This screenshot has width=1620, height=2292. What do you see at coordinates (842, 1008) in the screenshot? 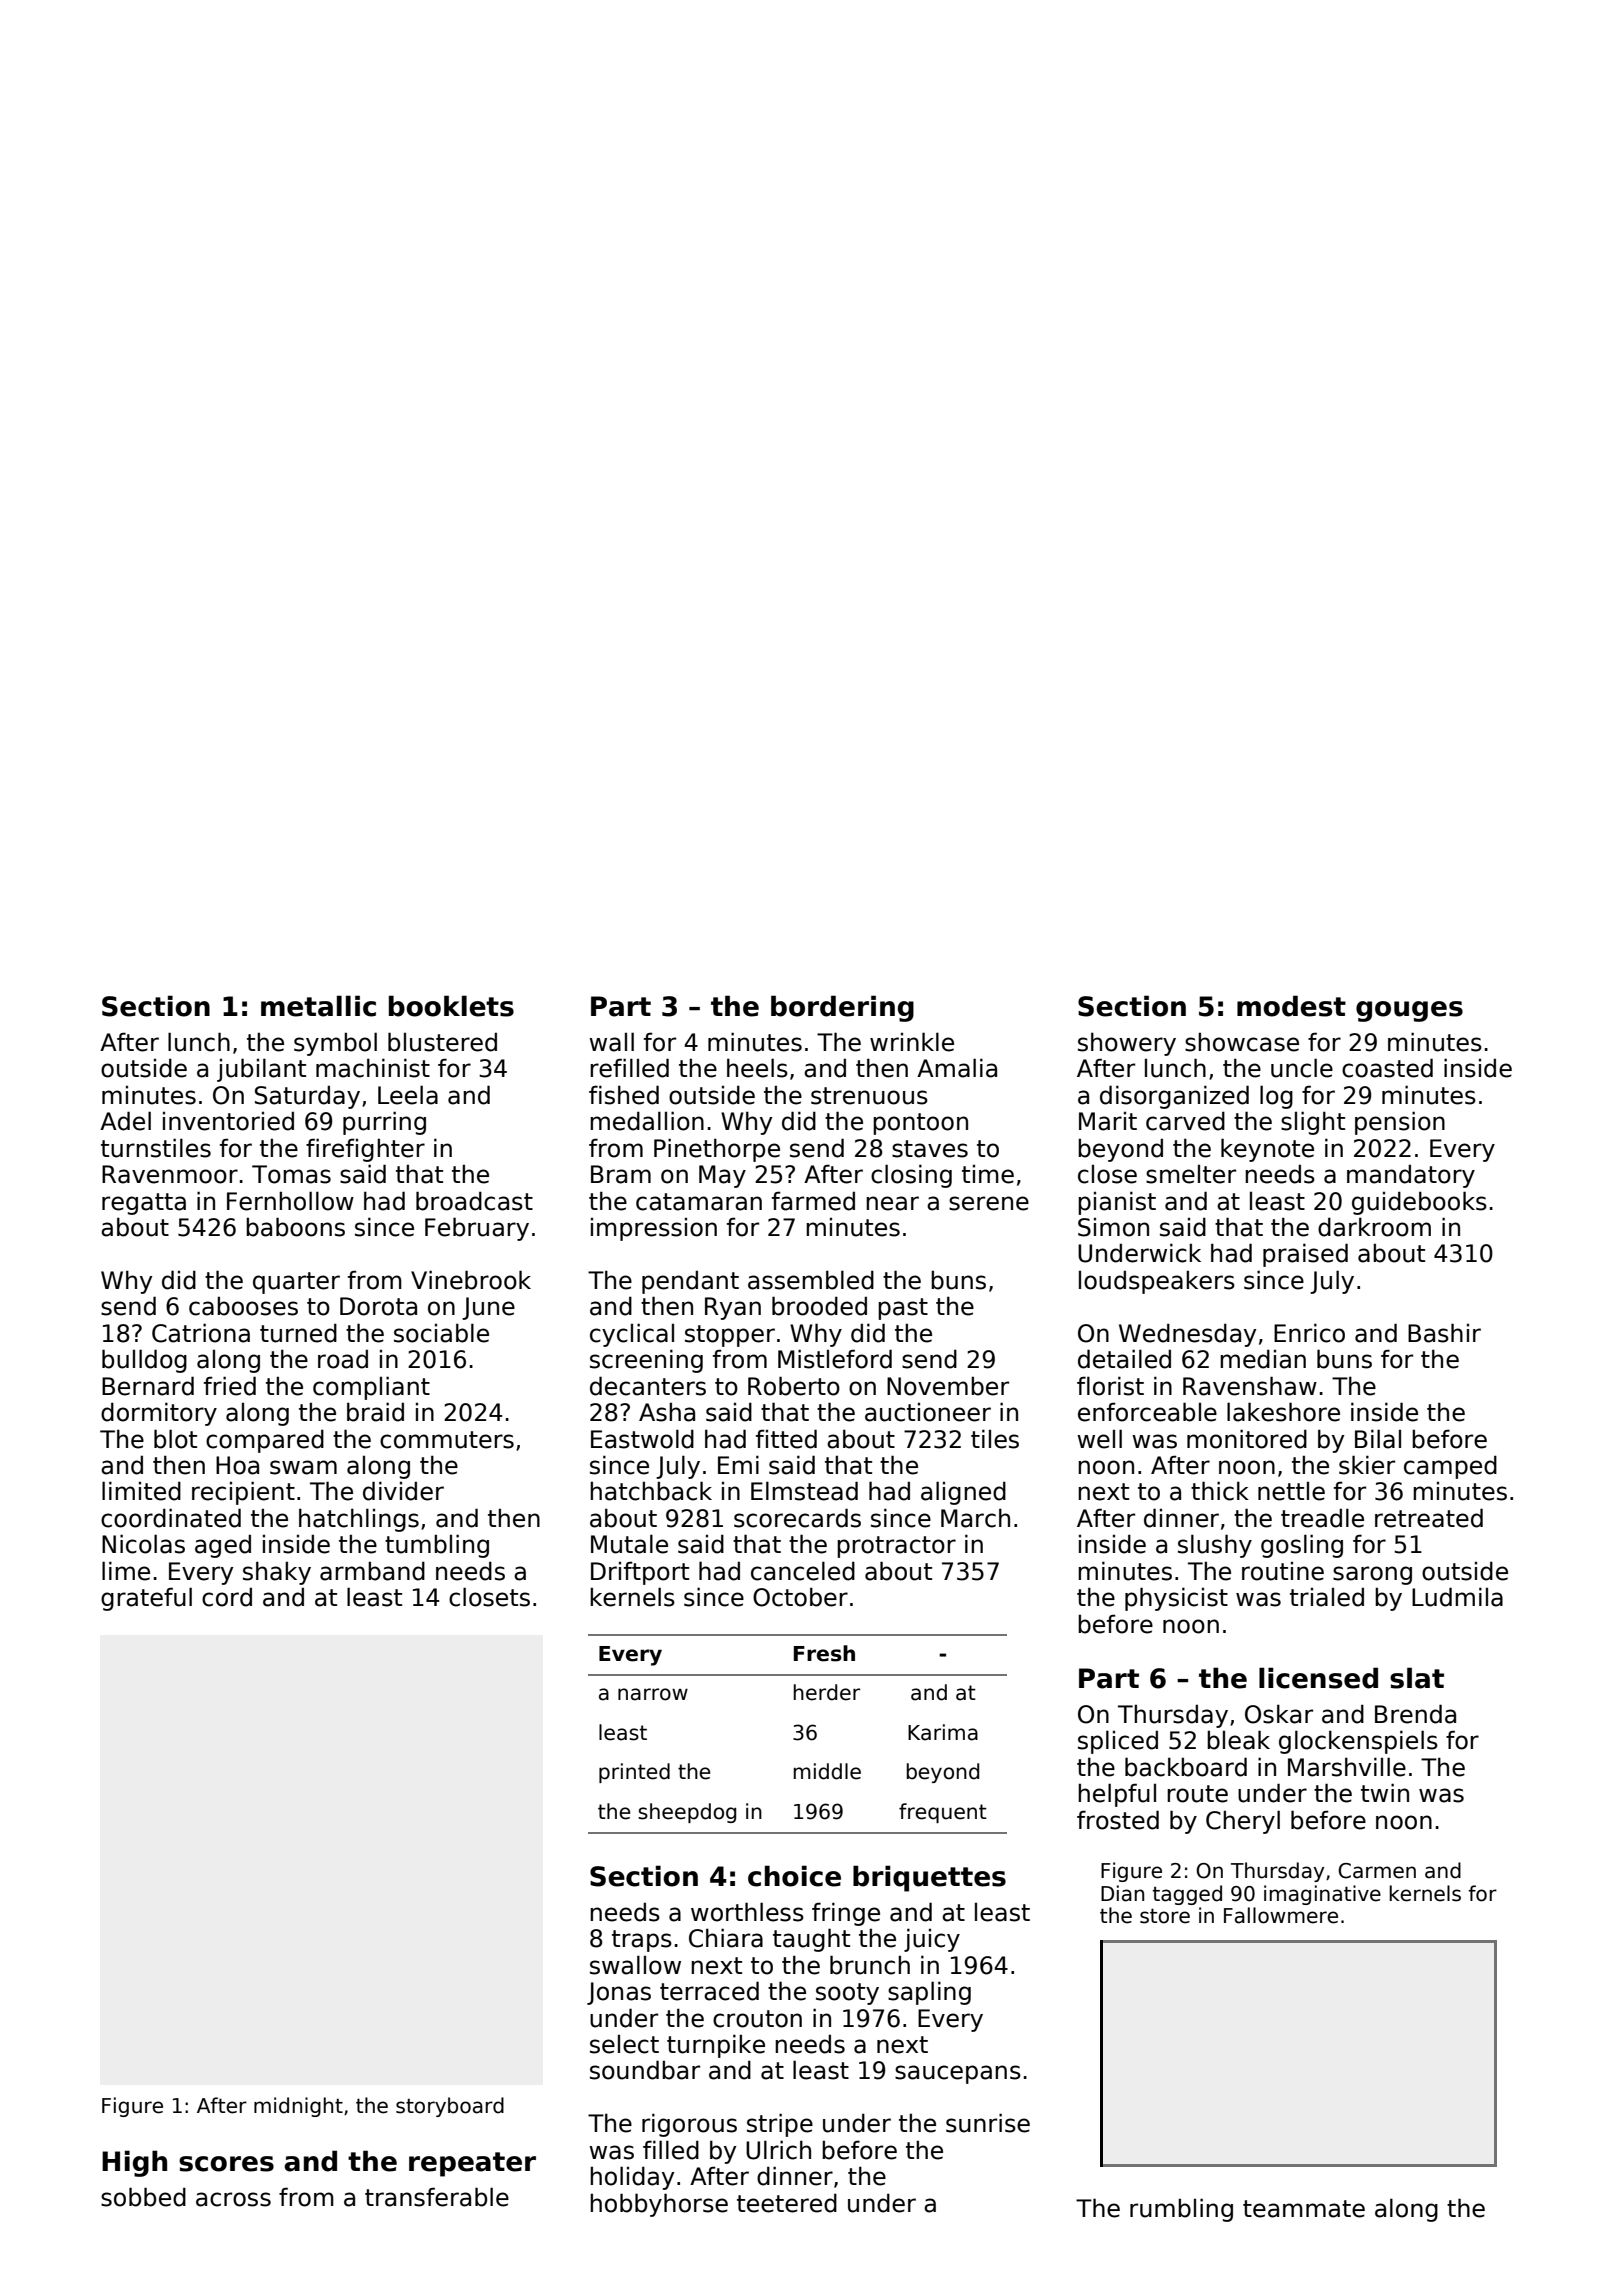
I see `bordering` at bounding box center [842, 1008].
